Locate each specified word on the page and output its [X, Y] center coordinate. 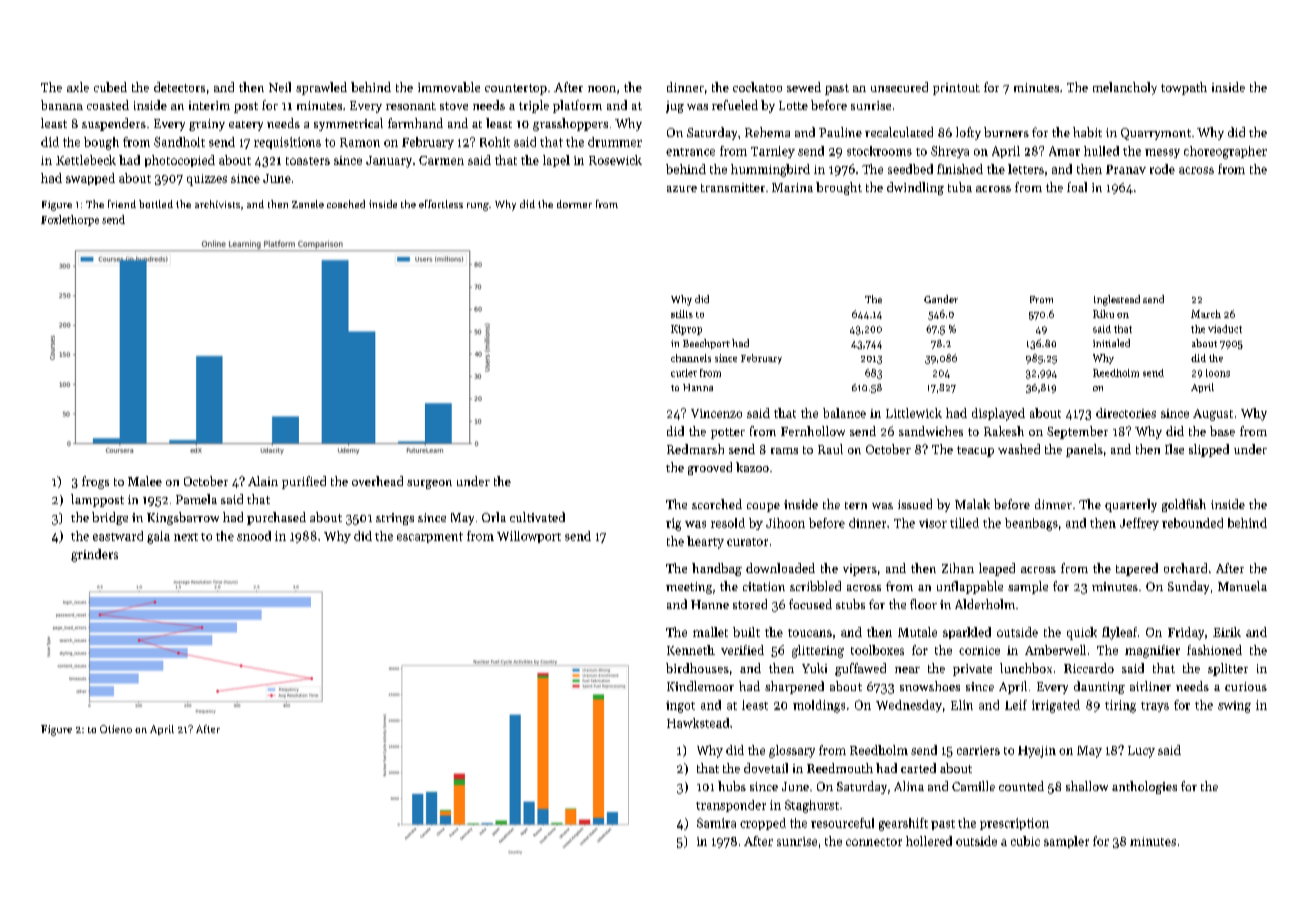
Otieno [116, 729]
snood [254, 536]
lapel [556, 161]
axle [78, 87]
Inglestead [1117, 300]
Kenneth [691, 650]
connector [874, 842]
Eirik [1227, 632]
